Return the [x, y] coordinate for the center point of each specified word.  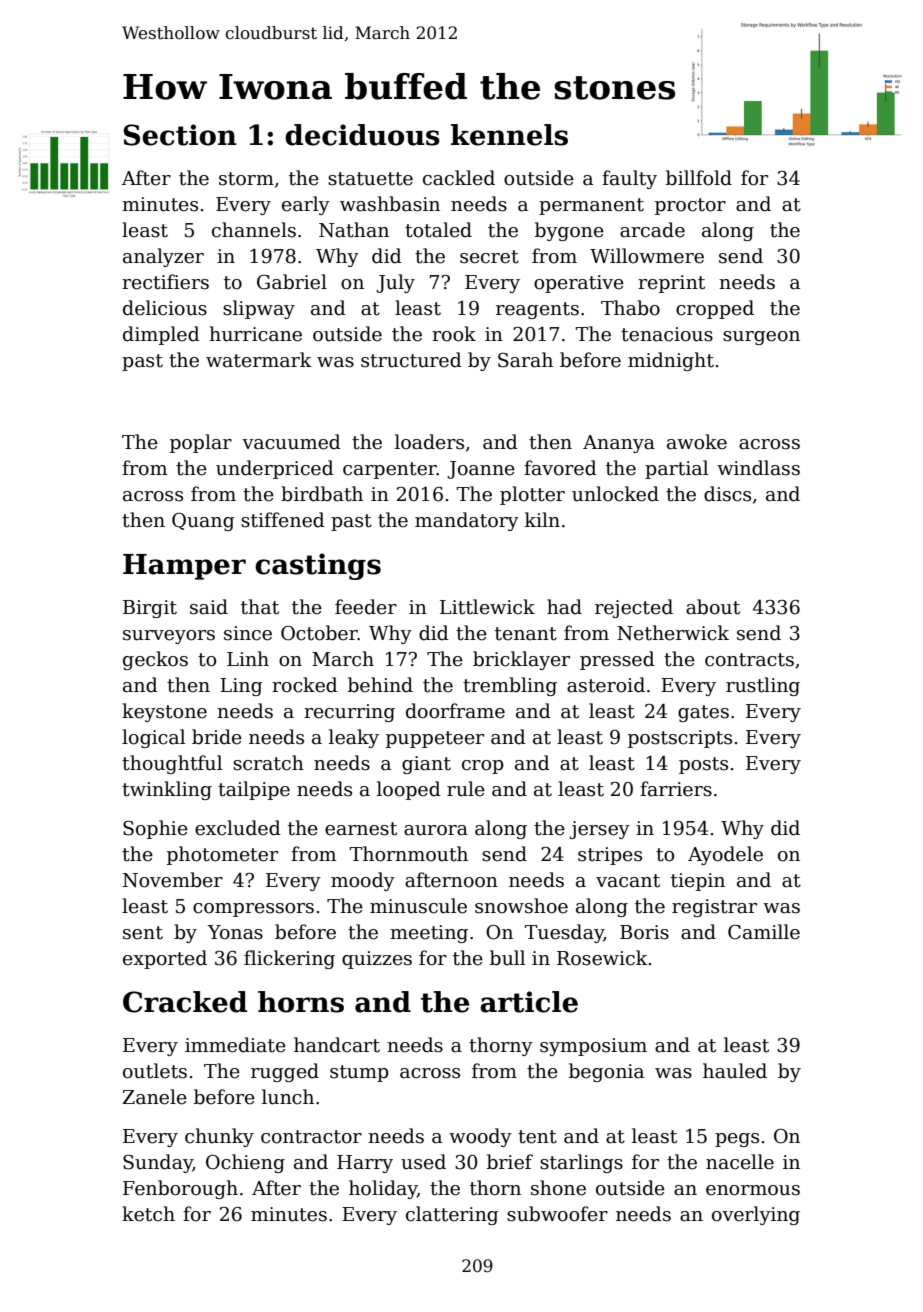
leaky [354, 738]
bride [217, 737]
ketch [148, 1214]
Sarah [525, 360]
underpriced [275, 469]
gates [703, 713]
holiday [383, 1189]
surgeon [761, 338]
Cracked [185, 1002]
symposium [593, 1047]
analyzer [163, 257]
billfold [699, 178]
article [529, 1002]
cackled [459, 178]
